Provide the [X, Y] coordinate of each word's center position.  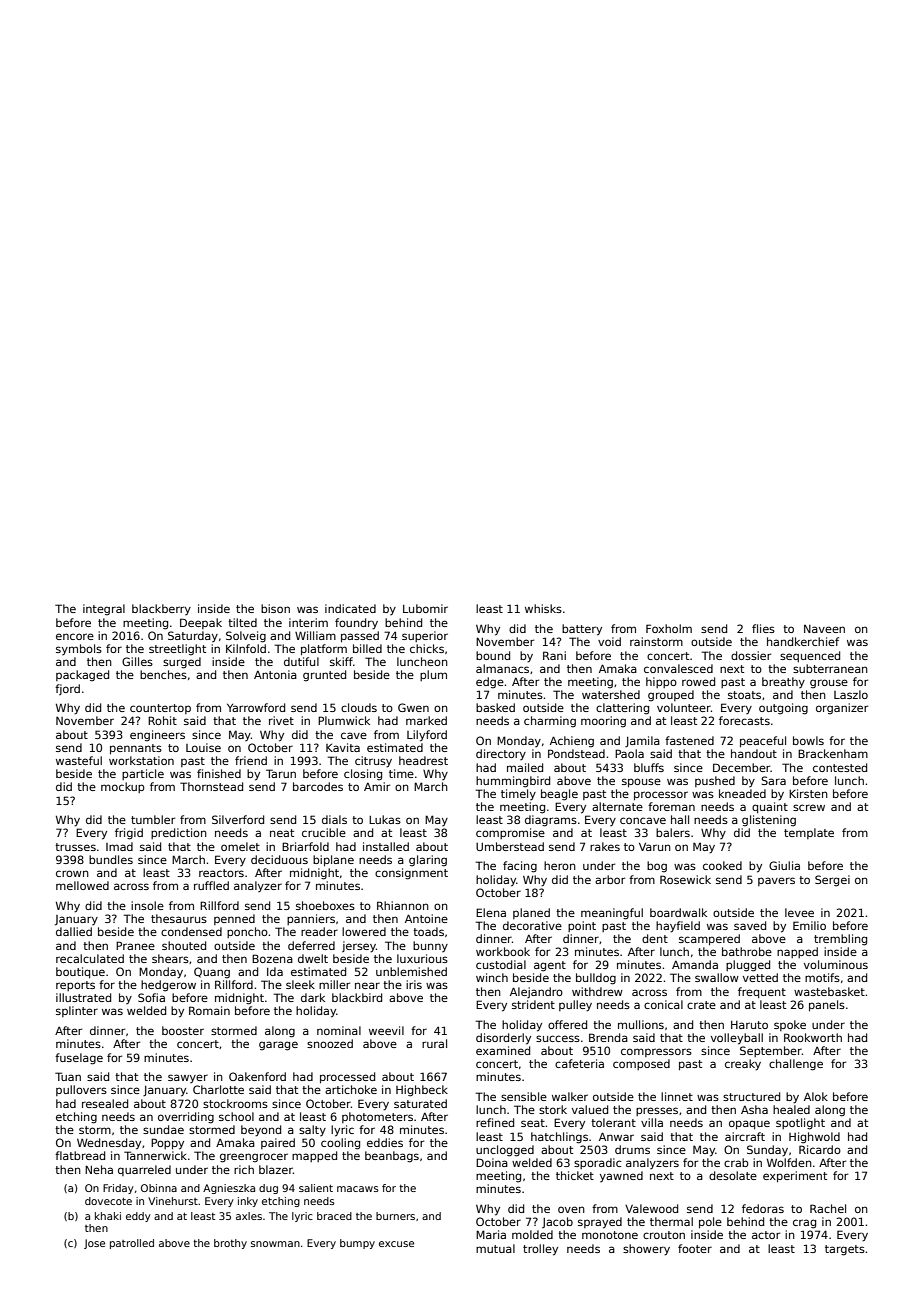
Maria [491, 1234]
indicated [350, 608]
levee [799, 912]
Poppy [167, 1144]
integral [104, 610]
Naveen [824, 629]
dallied [74, 931]
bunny [430, 946]
